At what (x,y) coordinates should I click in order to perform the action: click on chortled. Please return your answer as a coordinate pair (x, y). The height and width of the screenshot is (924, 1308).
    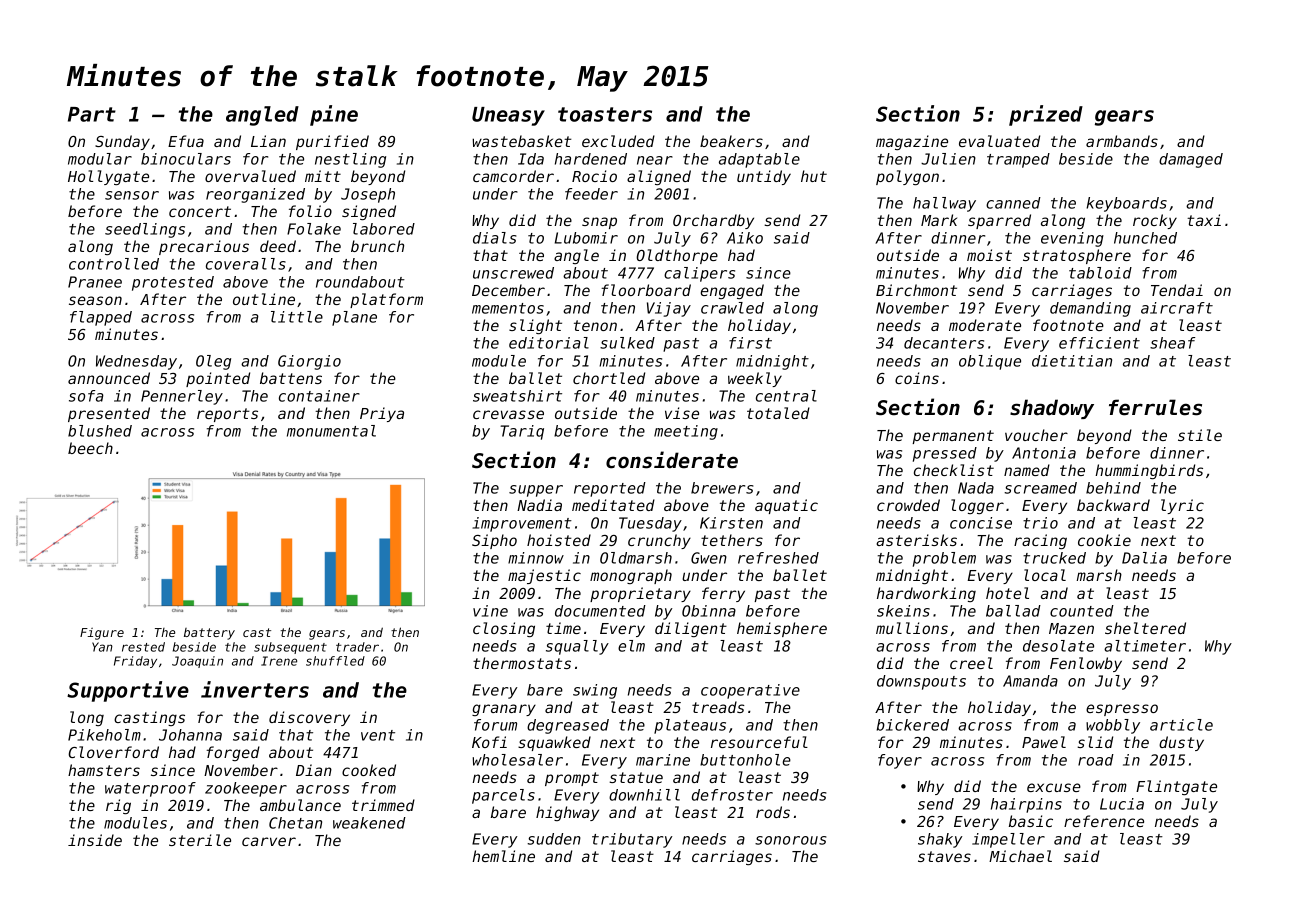
    Looking at the image, I should click on (609, 378).
